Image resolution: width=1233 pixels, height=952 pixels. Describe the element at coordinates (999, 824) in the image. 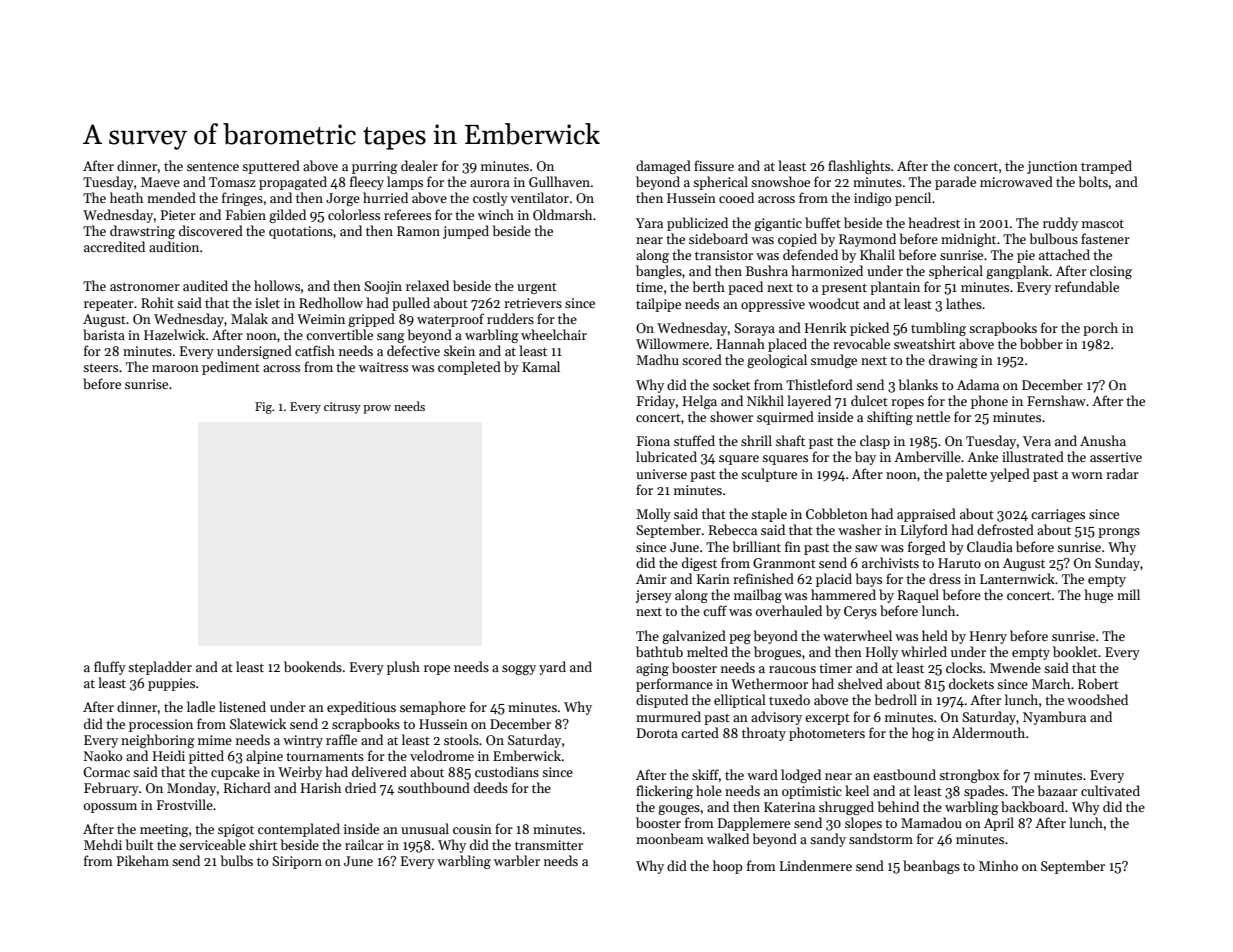

I see `April` at that location.
